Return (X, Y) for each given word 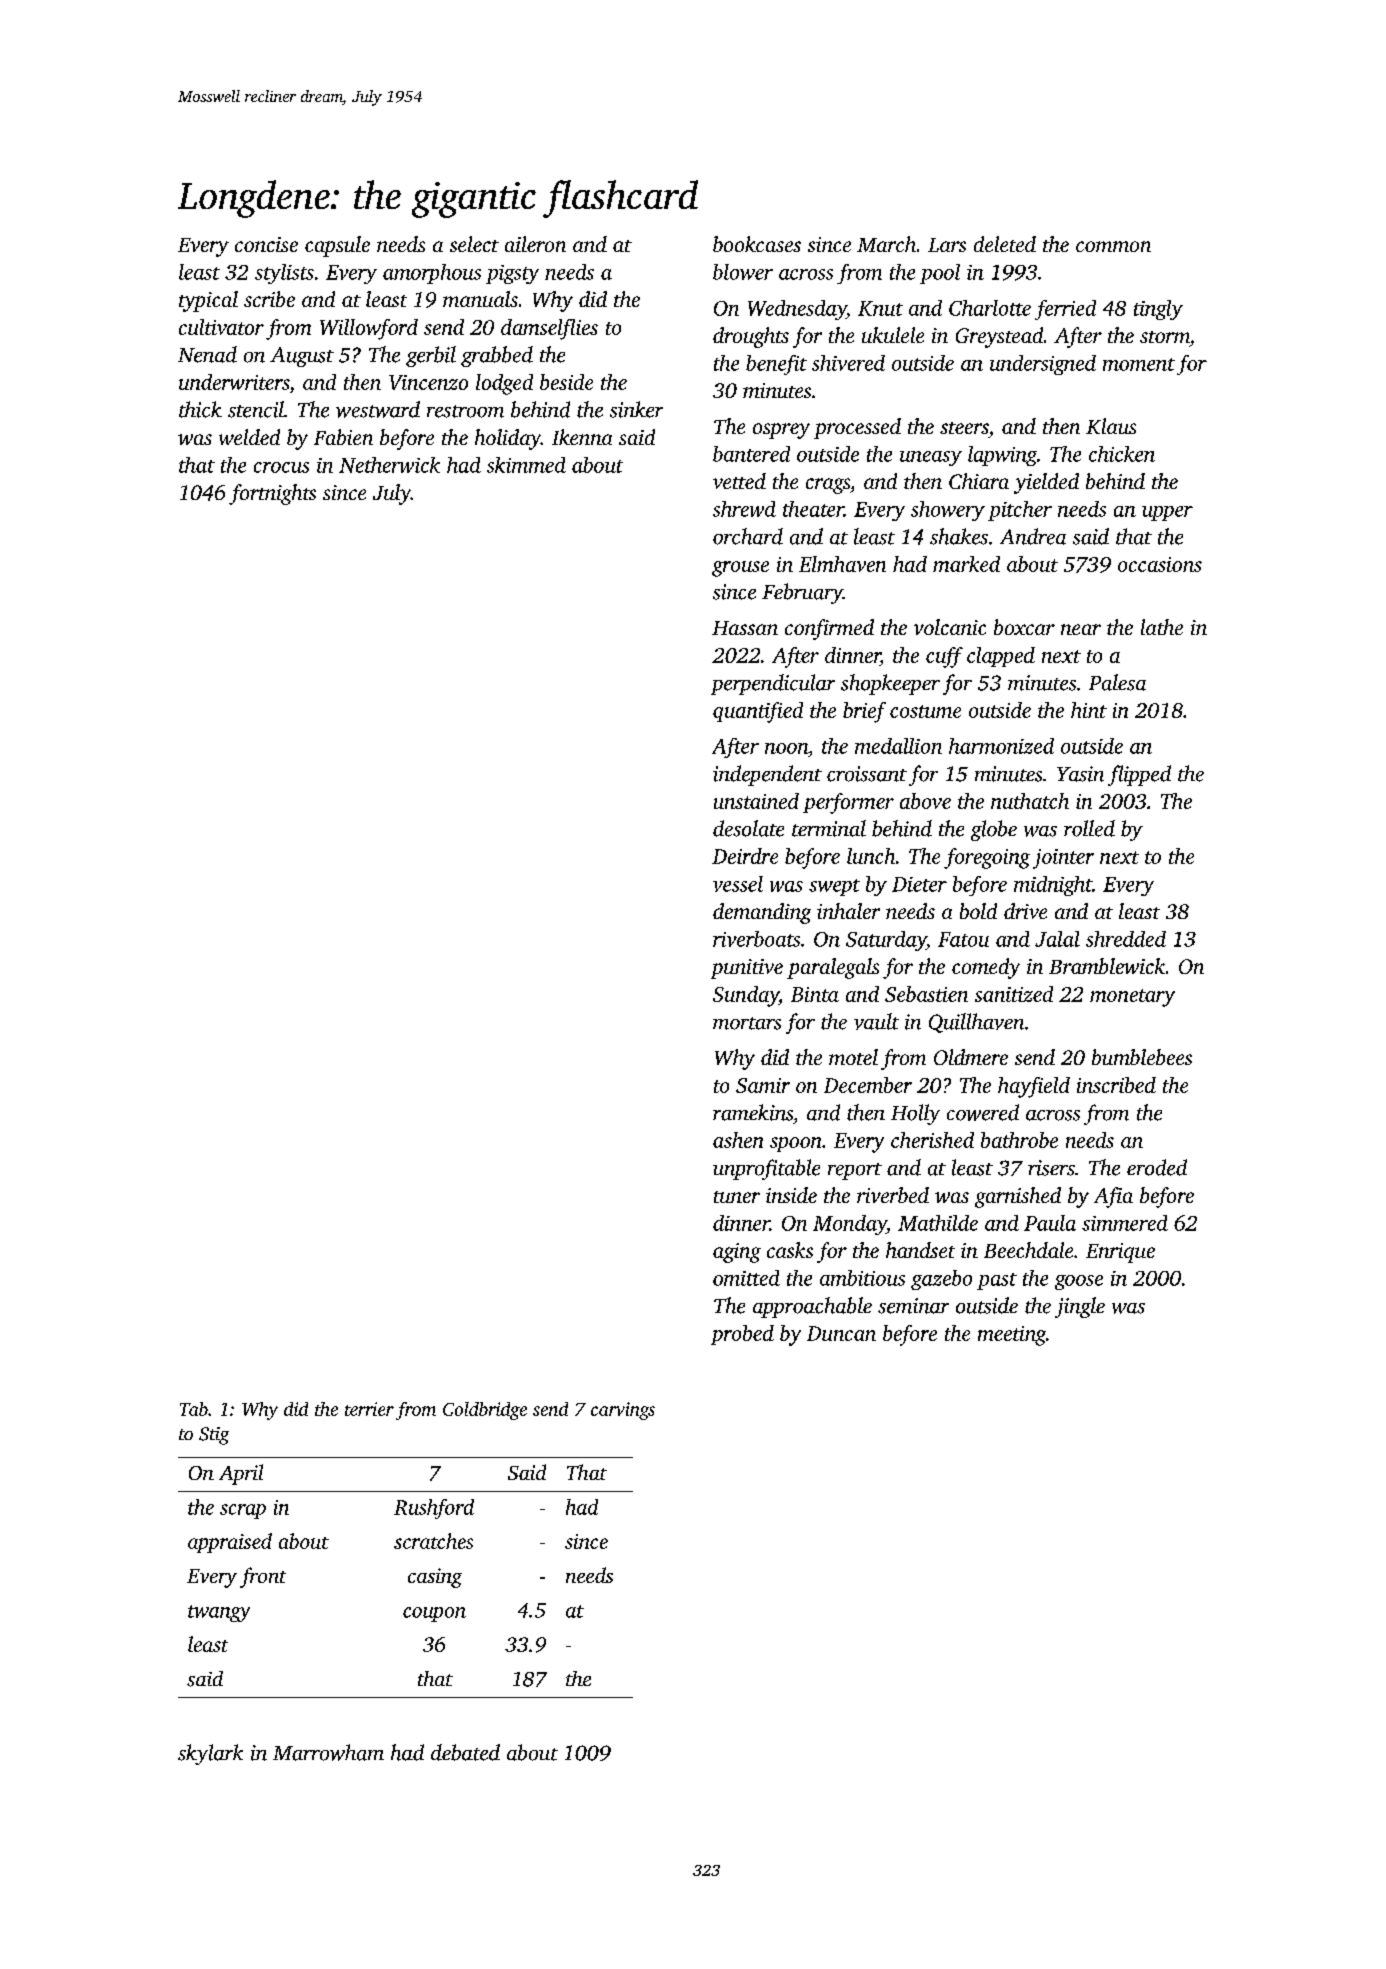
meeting (1012, 1336)
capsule (337, 246)
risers (1051, 1168)
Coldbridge (485, 1411)
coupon (434, 1614)
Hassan (745, 628)
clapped (1001, 657)
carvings (623, 1411)
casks (790, 1250)
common (1113, 246)
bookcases (757, 244)
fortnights (272, 494)
